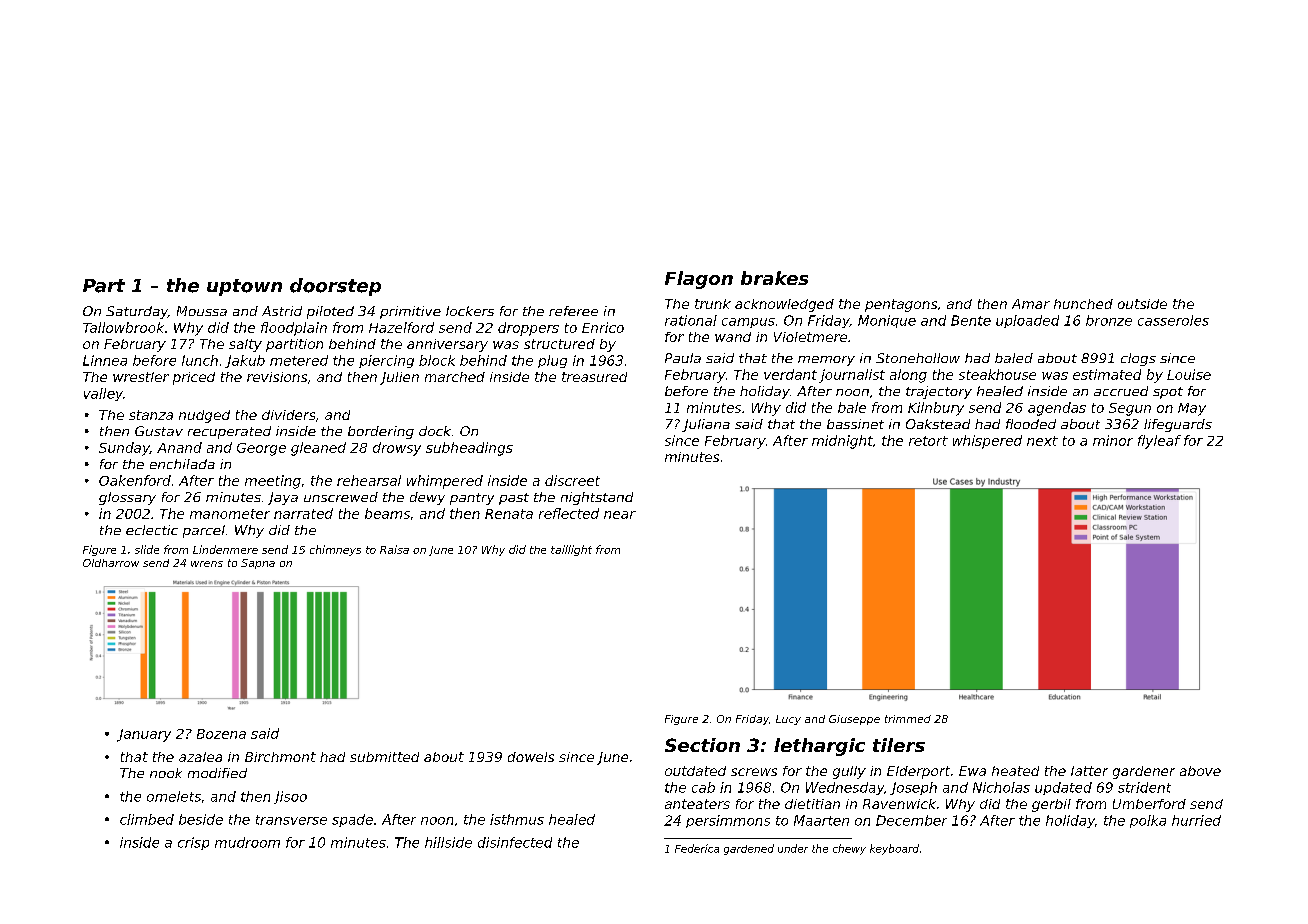  I want to click on Jisoo, so click(290, 797).
